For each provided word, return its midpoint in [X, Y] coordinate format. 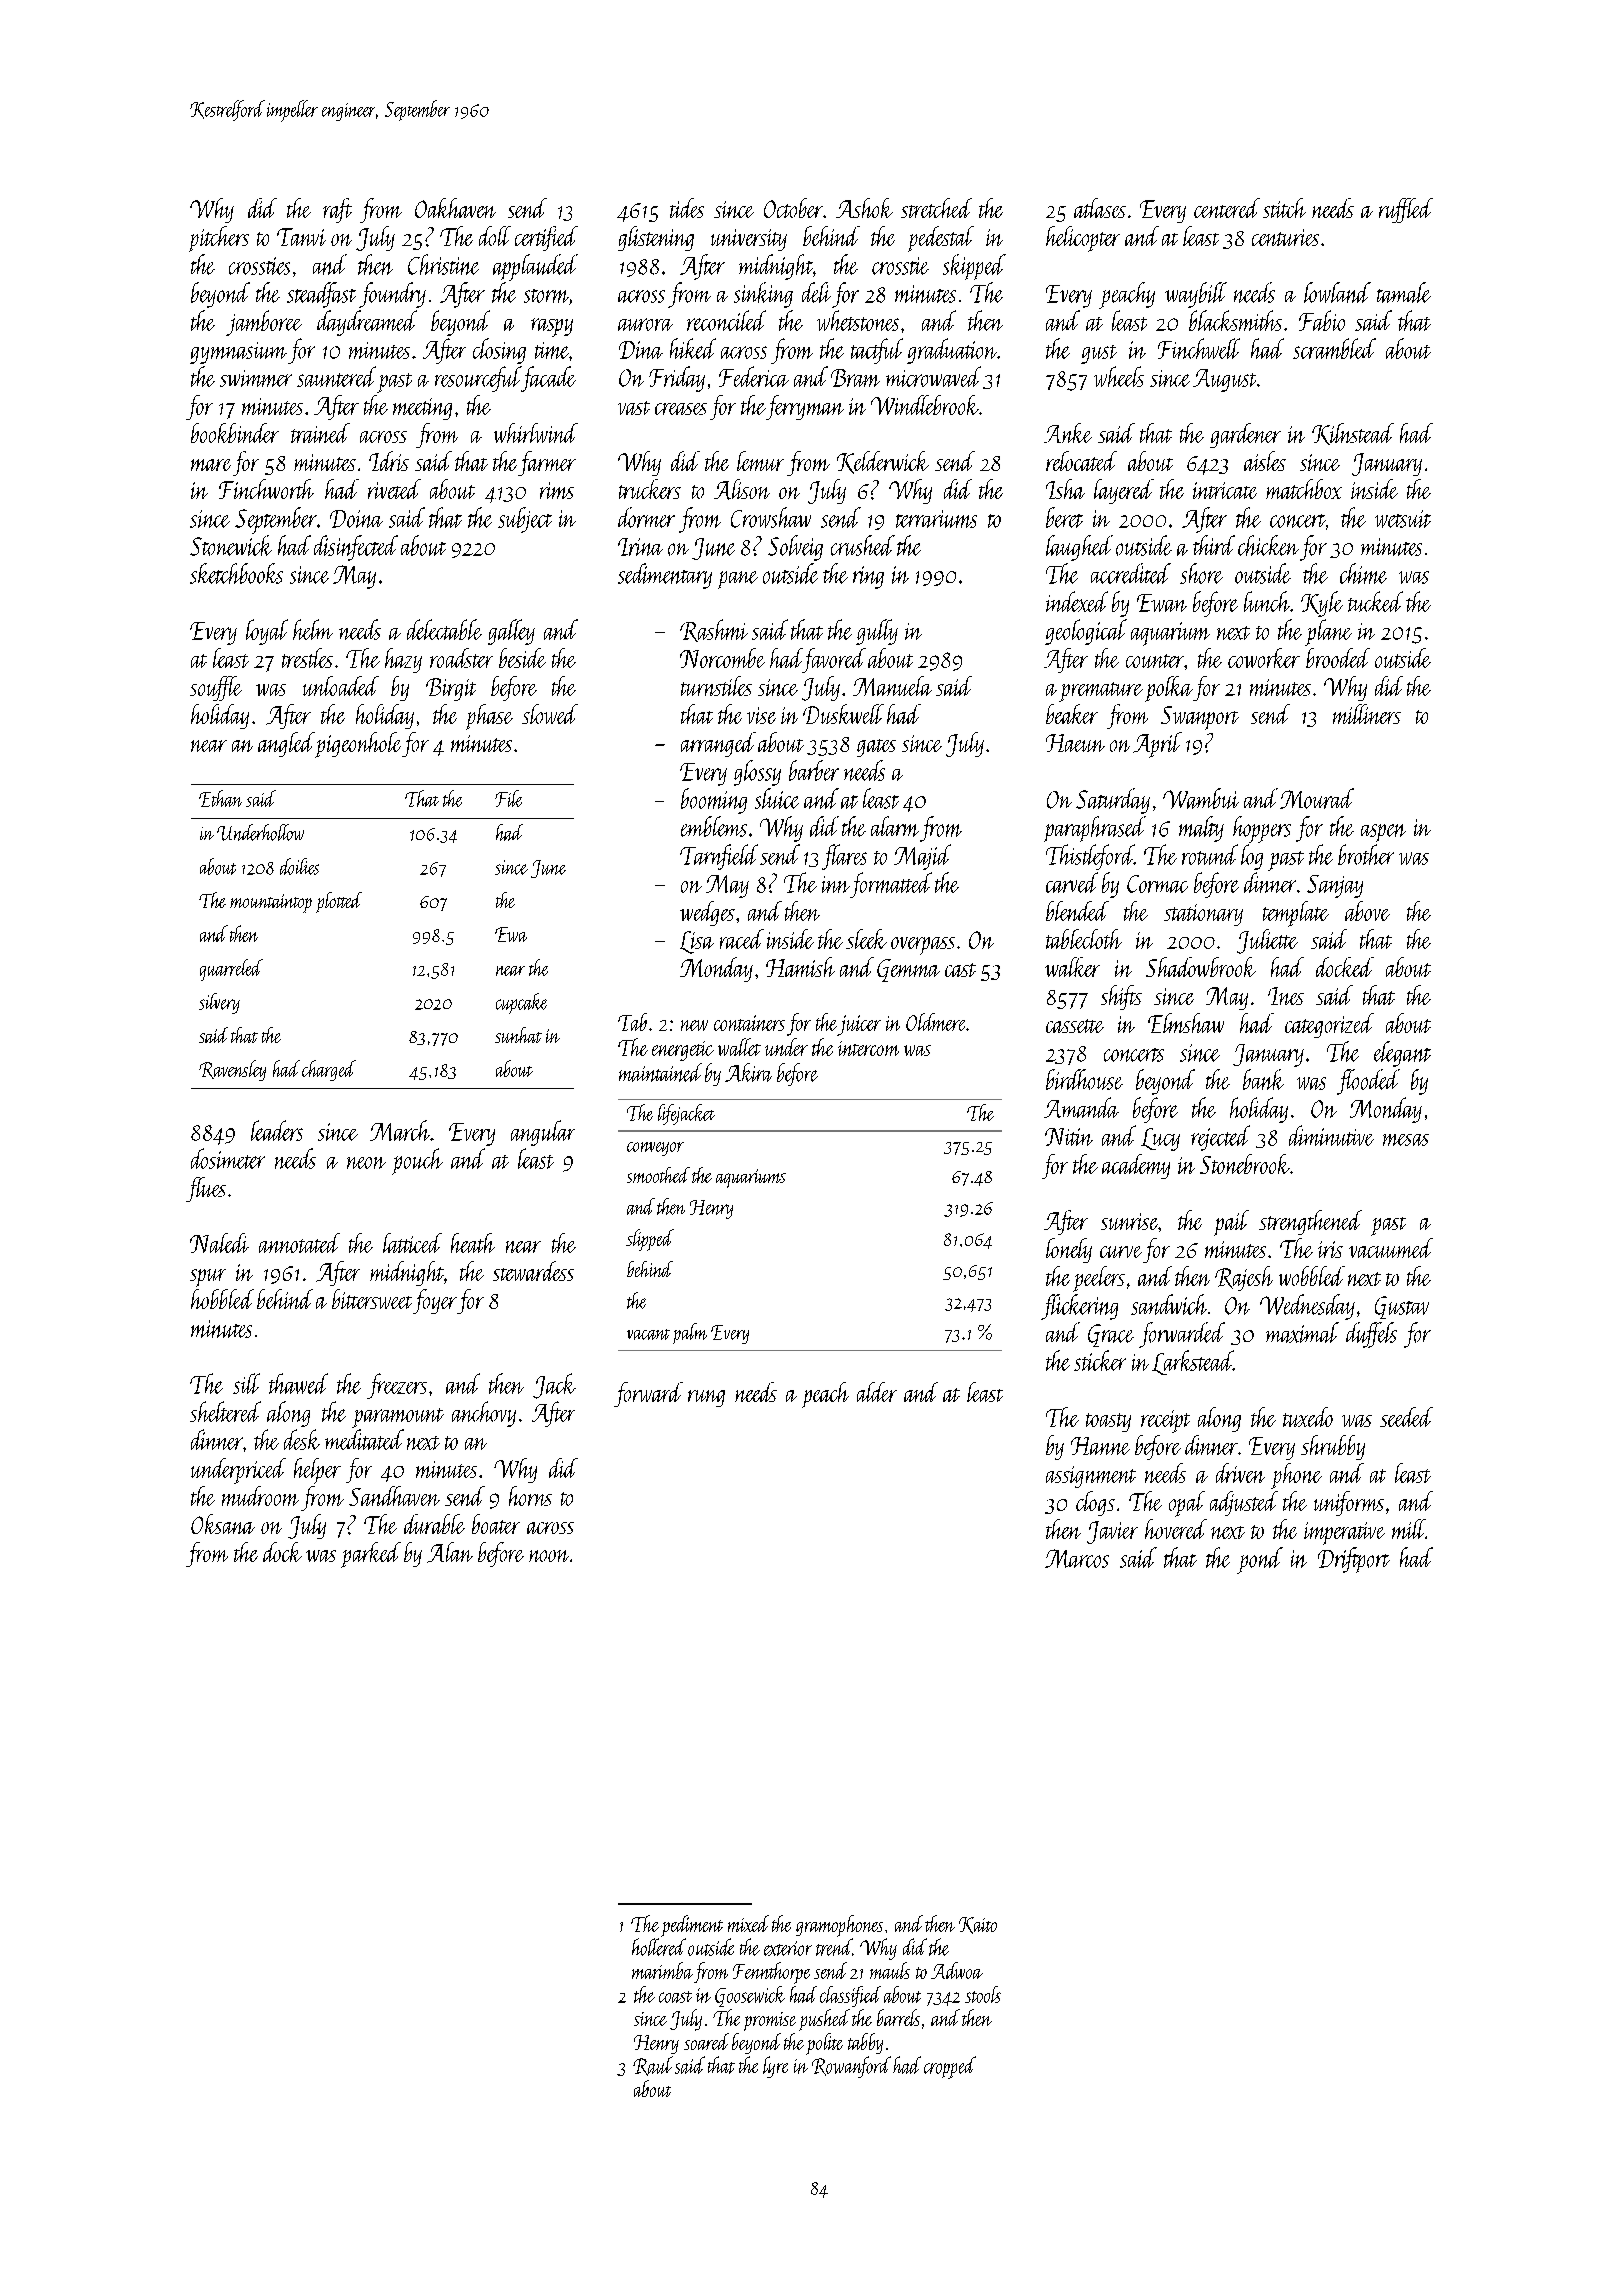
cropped [950, 2067]
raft [337, 210]
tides [687, 208]
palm [690, 1333]
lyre [775, 2067]
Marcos [1077, 1558]
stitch [1284, 208]
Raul [653, 2066]
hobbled [222, 1299]
